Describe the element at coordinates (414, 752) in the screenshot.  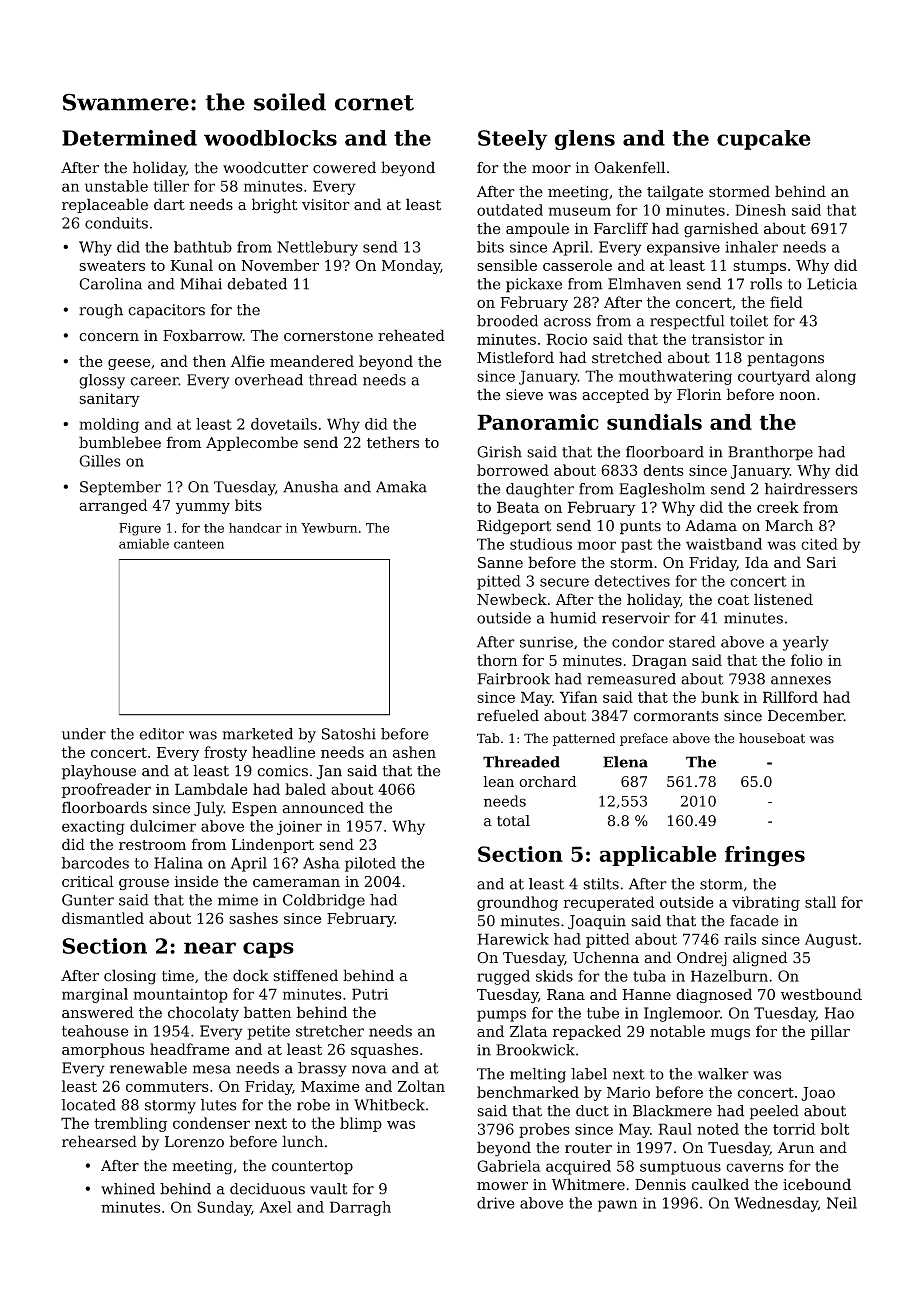
I see `ashen` at that location.
